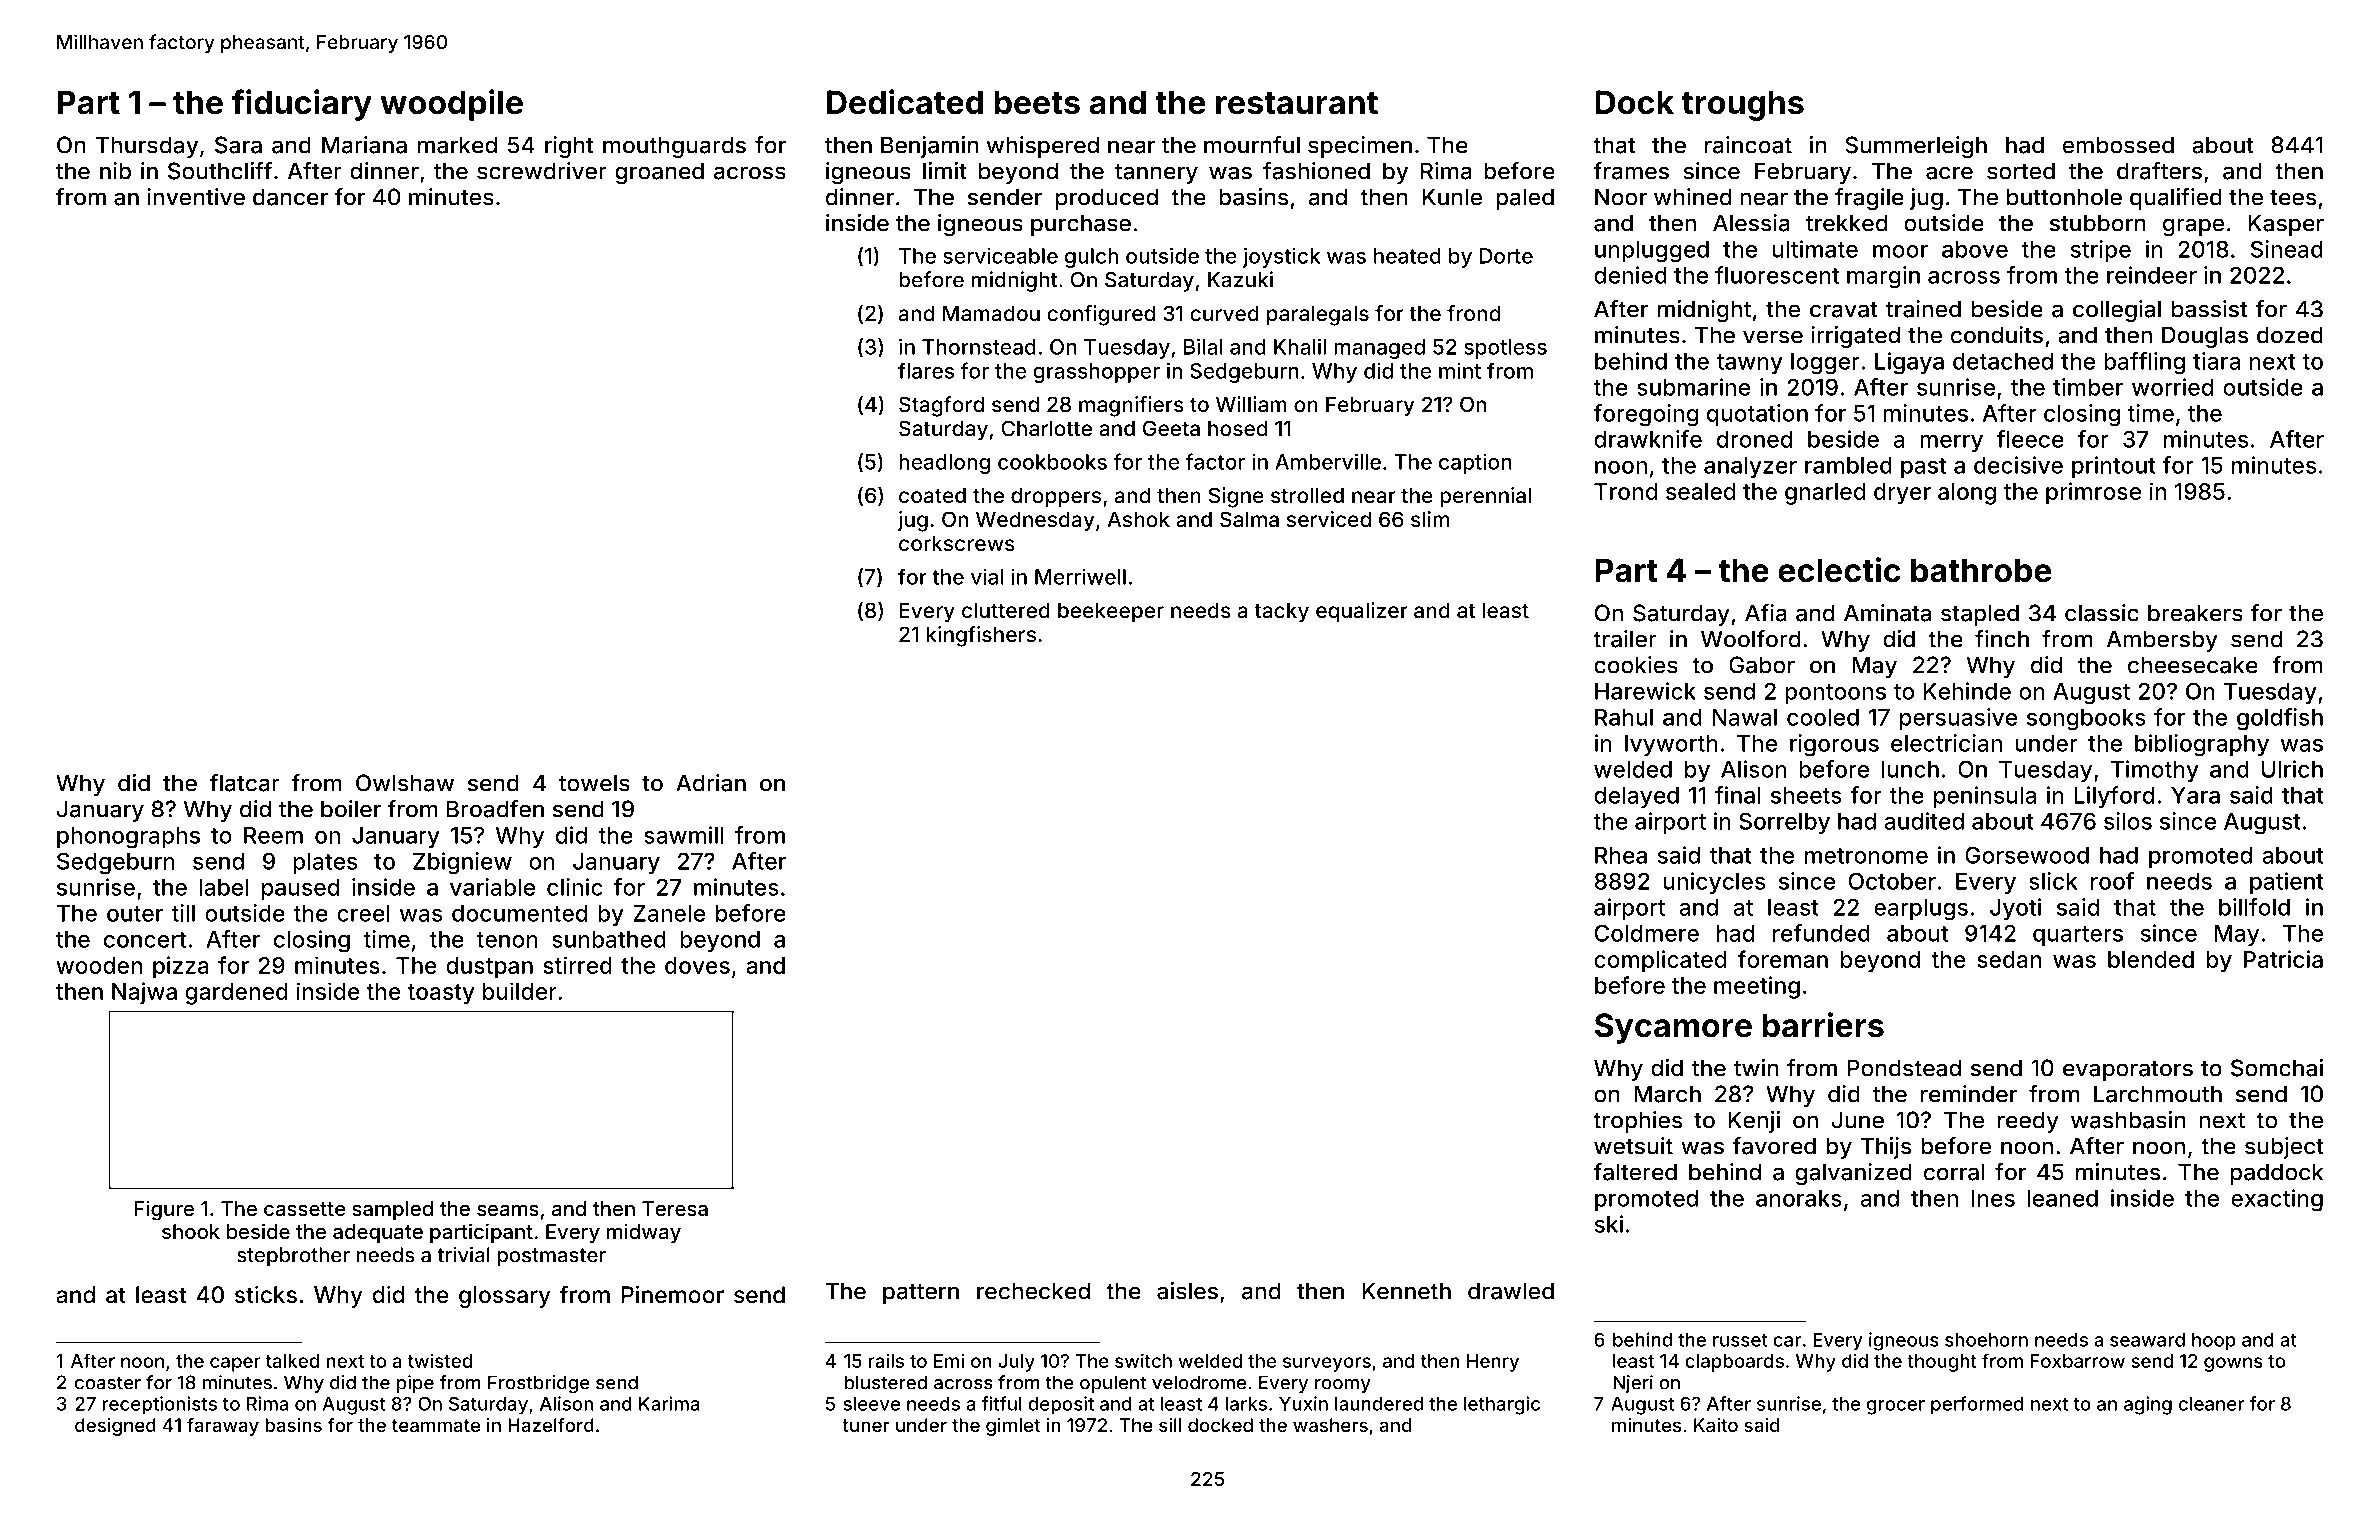 Image resolution: width=2380 pixels, height=1540 pixels. Describe the element at coordinates (144, 993) in the screenshot. I see `Najwa` at that location.
